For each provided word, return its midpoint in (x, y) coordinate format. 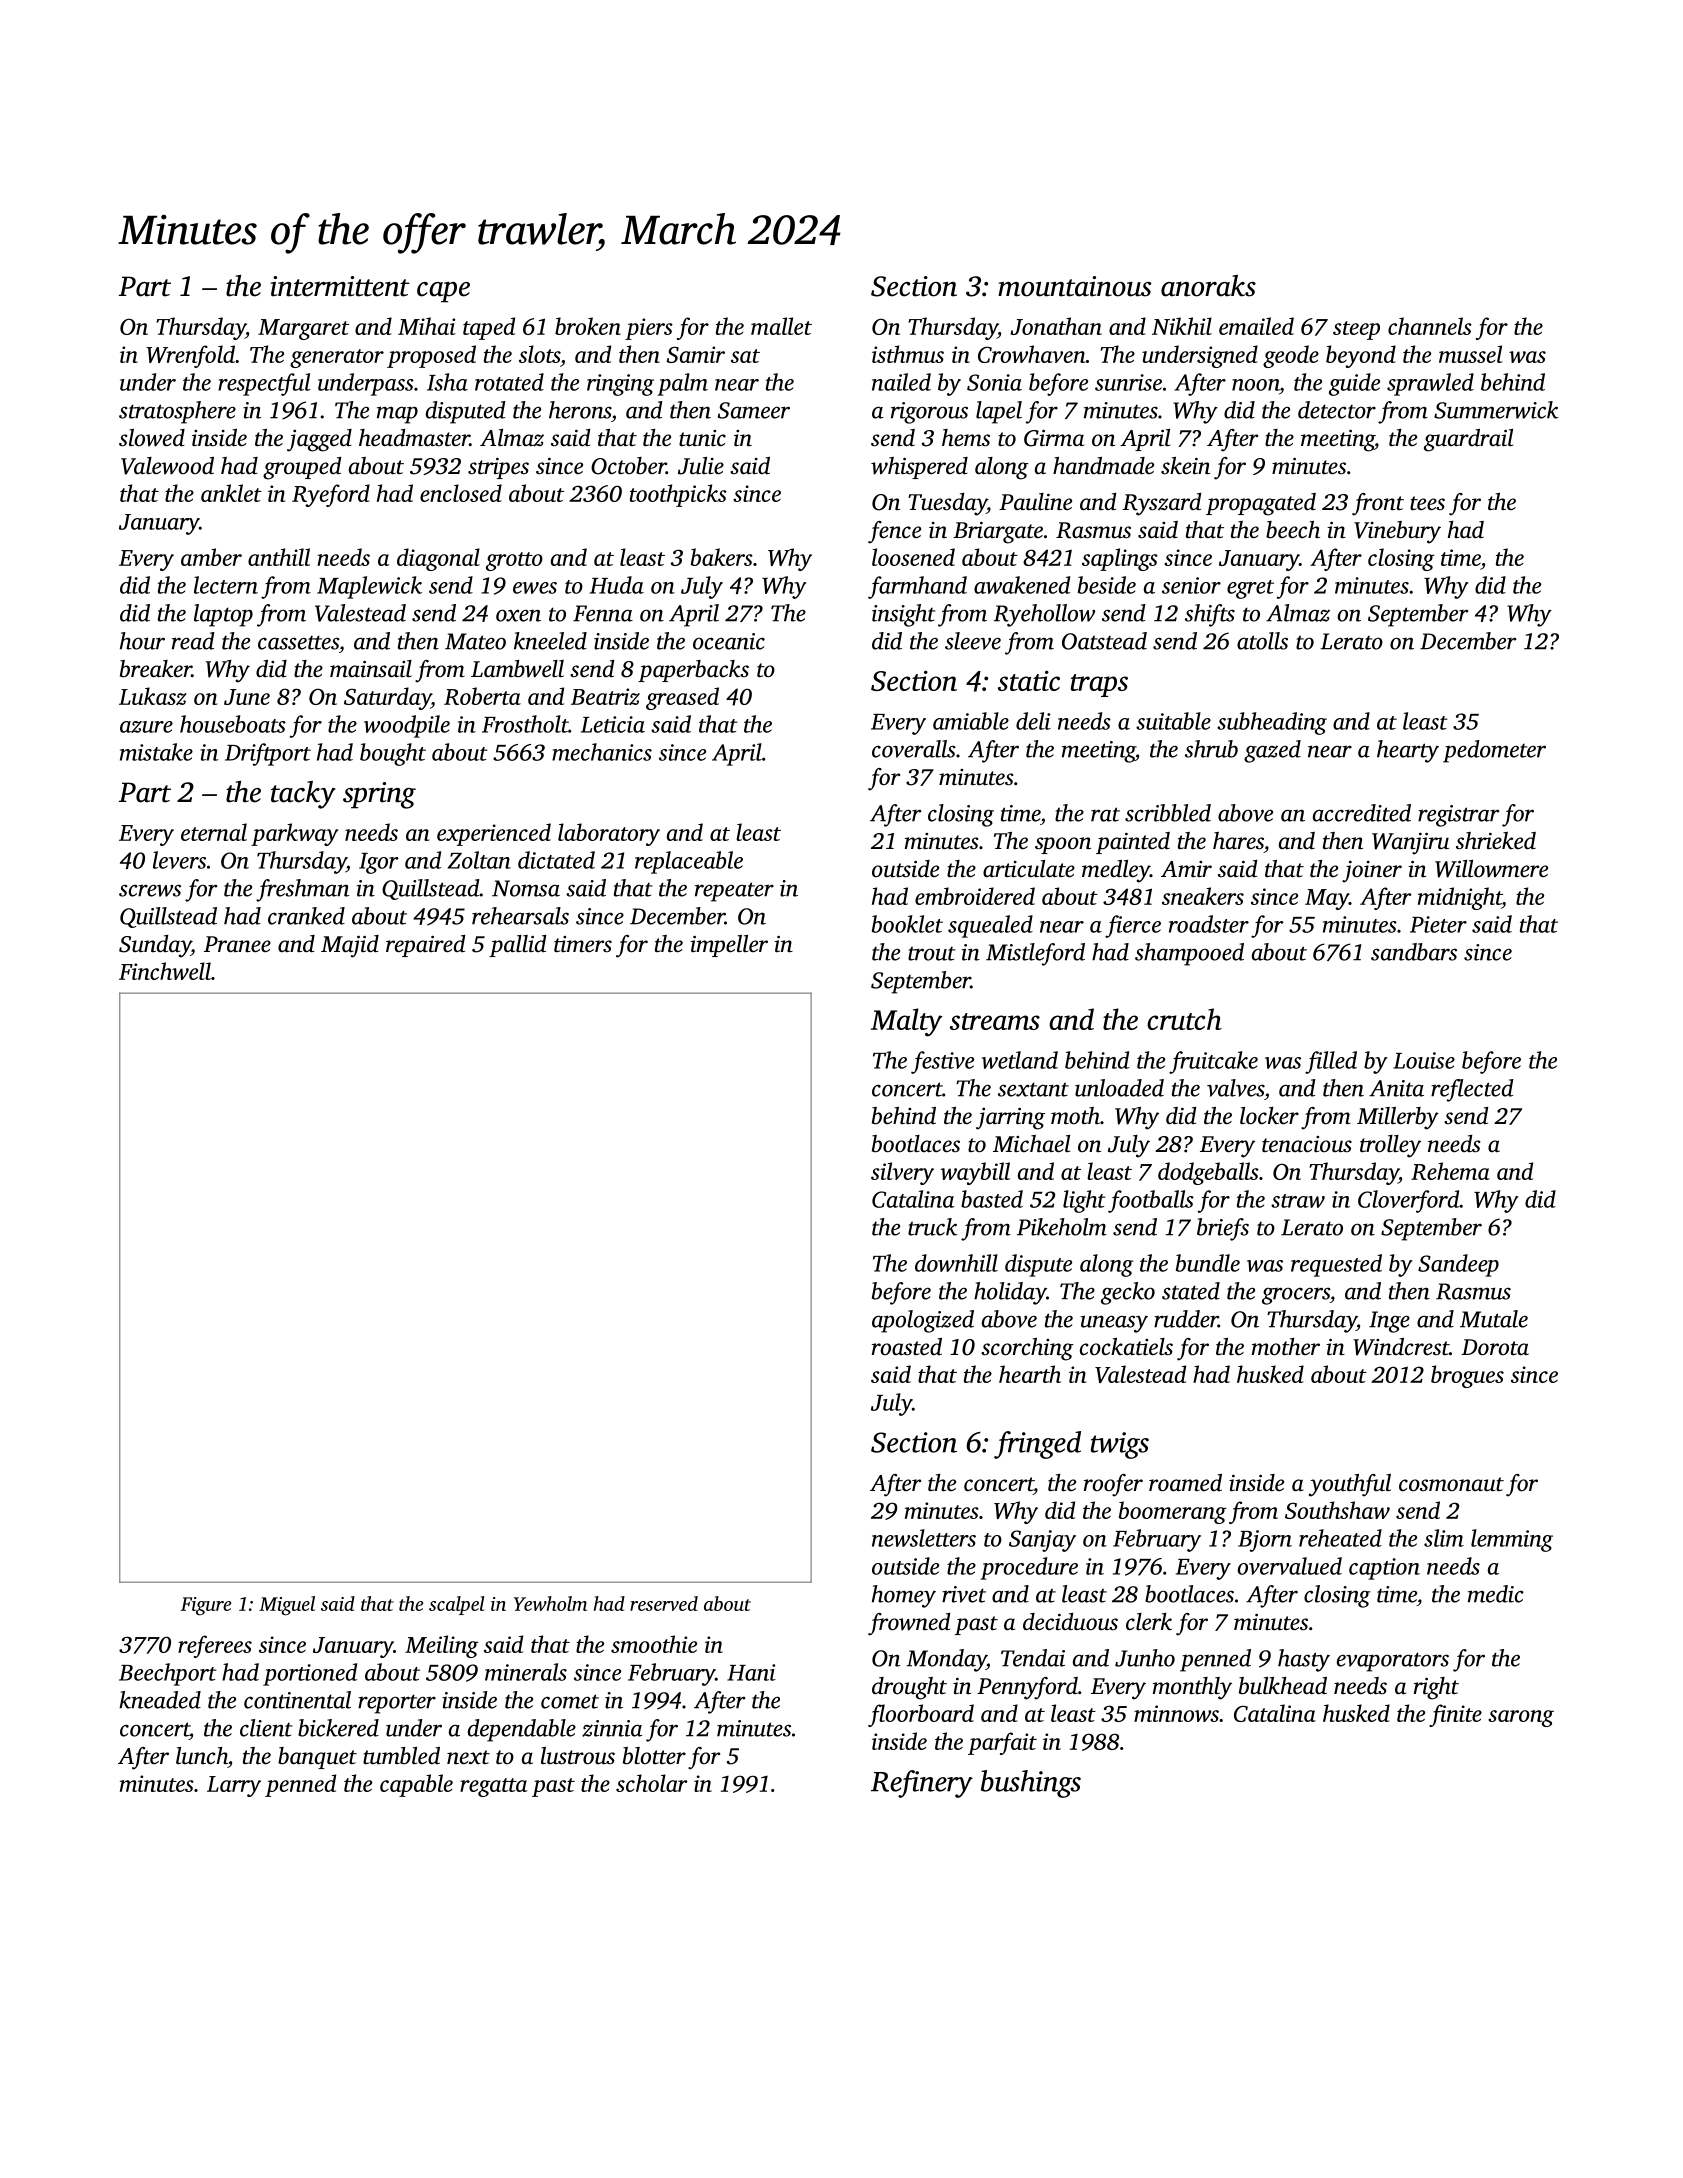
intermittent (340, 286)
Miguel (287, 1606)
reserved (664, 1603)
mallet (781, 326)
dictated (556, 860)
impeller (729, 946)
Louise (1424, 1060)
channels (1430, 326)
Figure (206, 1606)
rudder (1186, 1319)
